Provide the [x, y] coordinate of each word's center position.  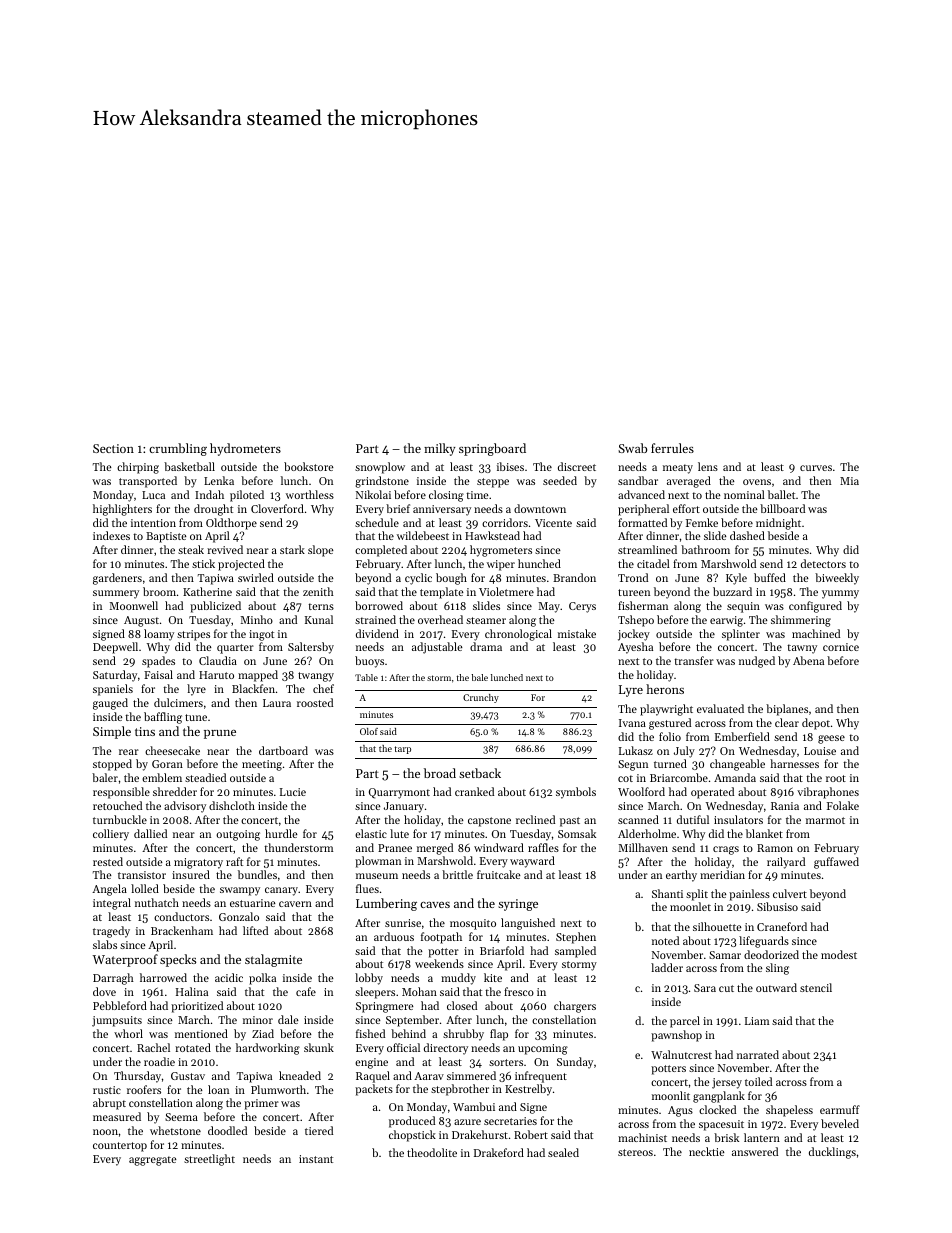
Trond [633, 577]
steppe [493, 483]
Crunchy [481, 698]
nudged [757, 662]
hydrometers [245, 449]
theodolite [432, 1152]
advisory [185, 807]
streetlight [209, 1160]
